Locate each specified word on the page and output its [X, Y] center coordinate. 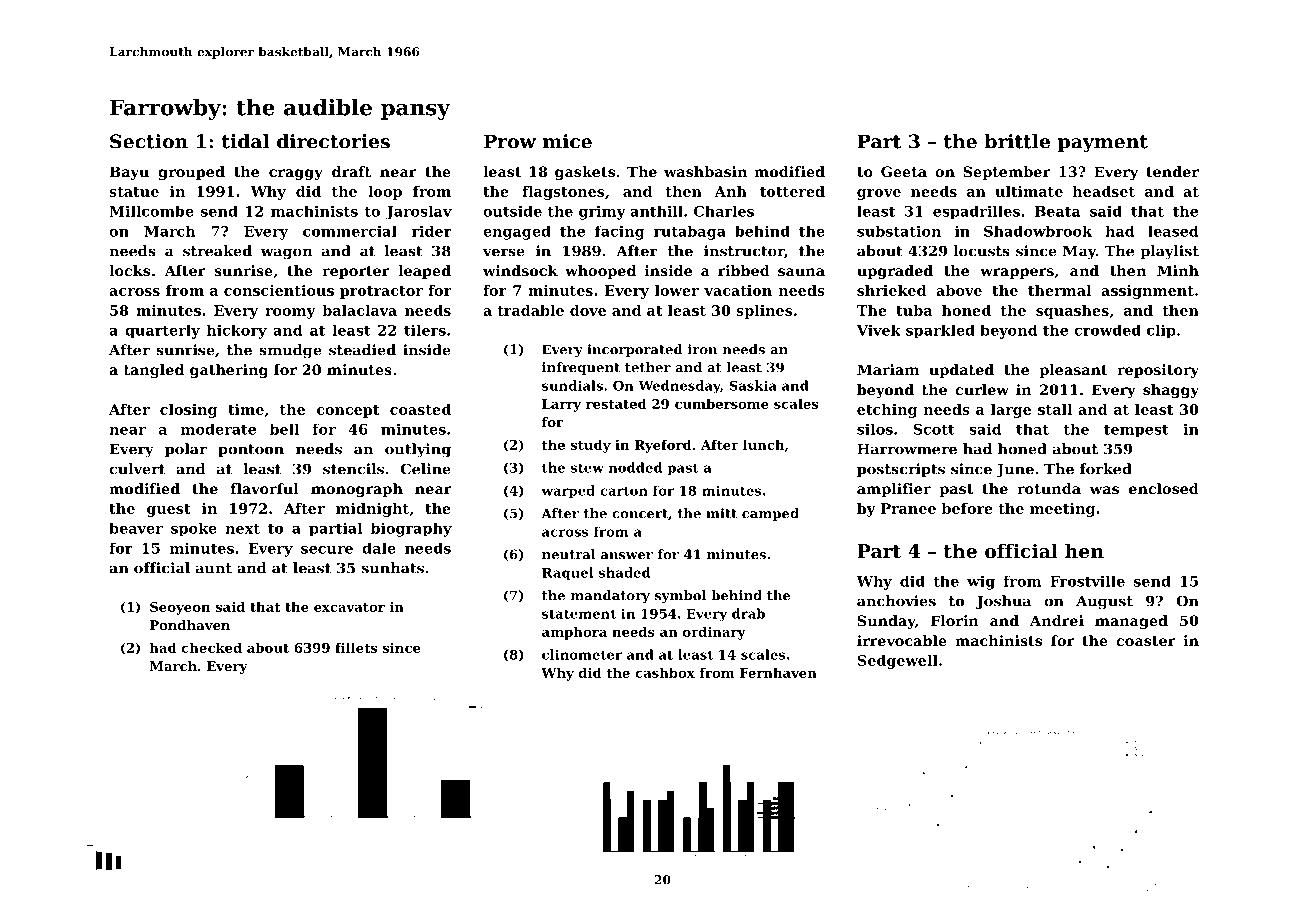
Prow [510, 141]
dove [588, 310]
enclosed [1164, 488]
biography [411, 530]
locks [129, 270]
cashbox [665, 672]
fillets [356, 647]
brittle [1017, 141]
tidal [245, 141]
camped [770, 514]
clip [1161, 331]
